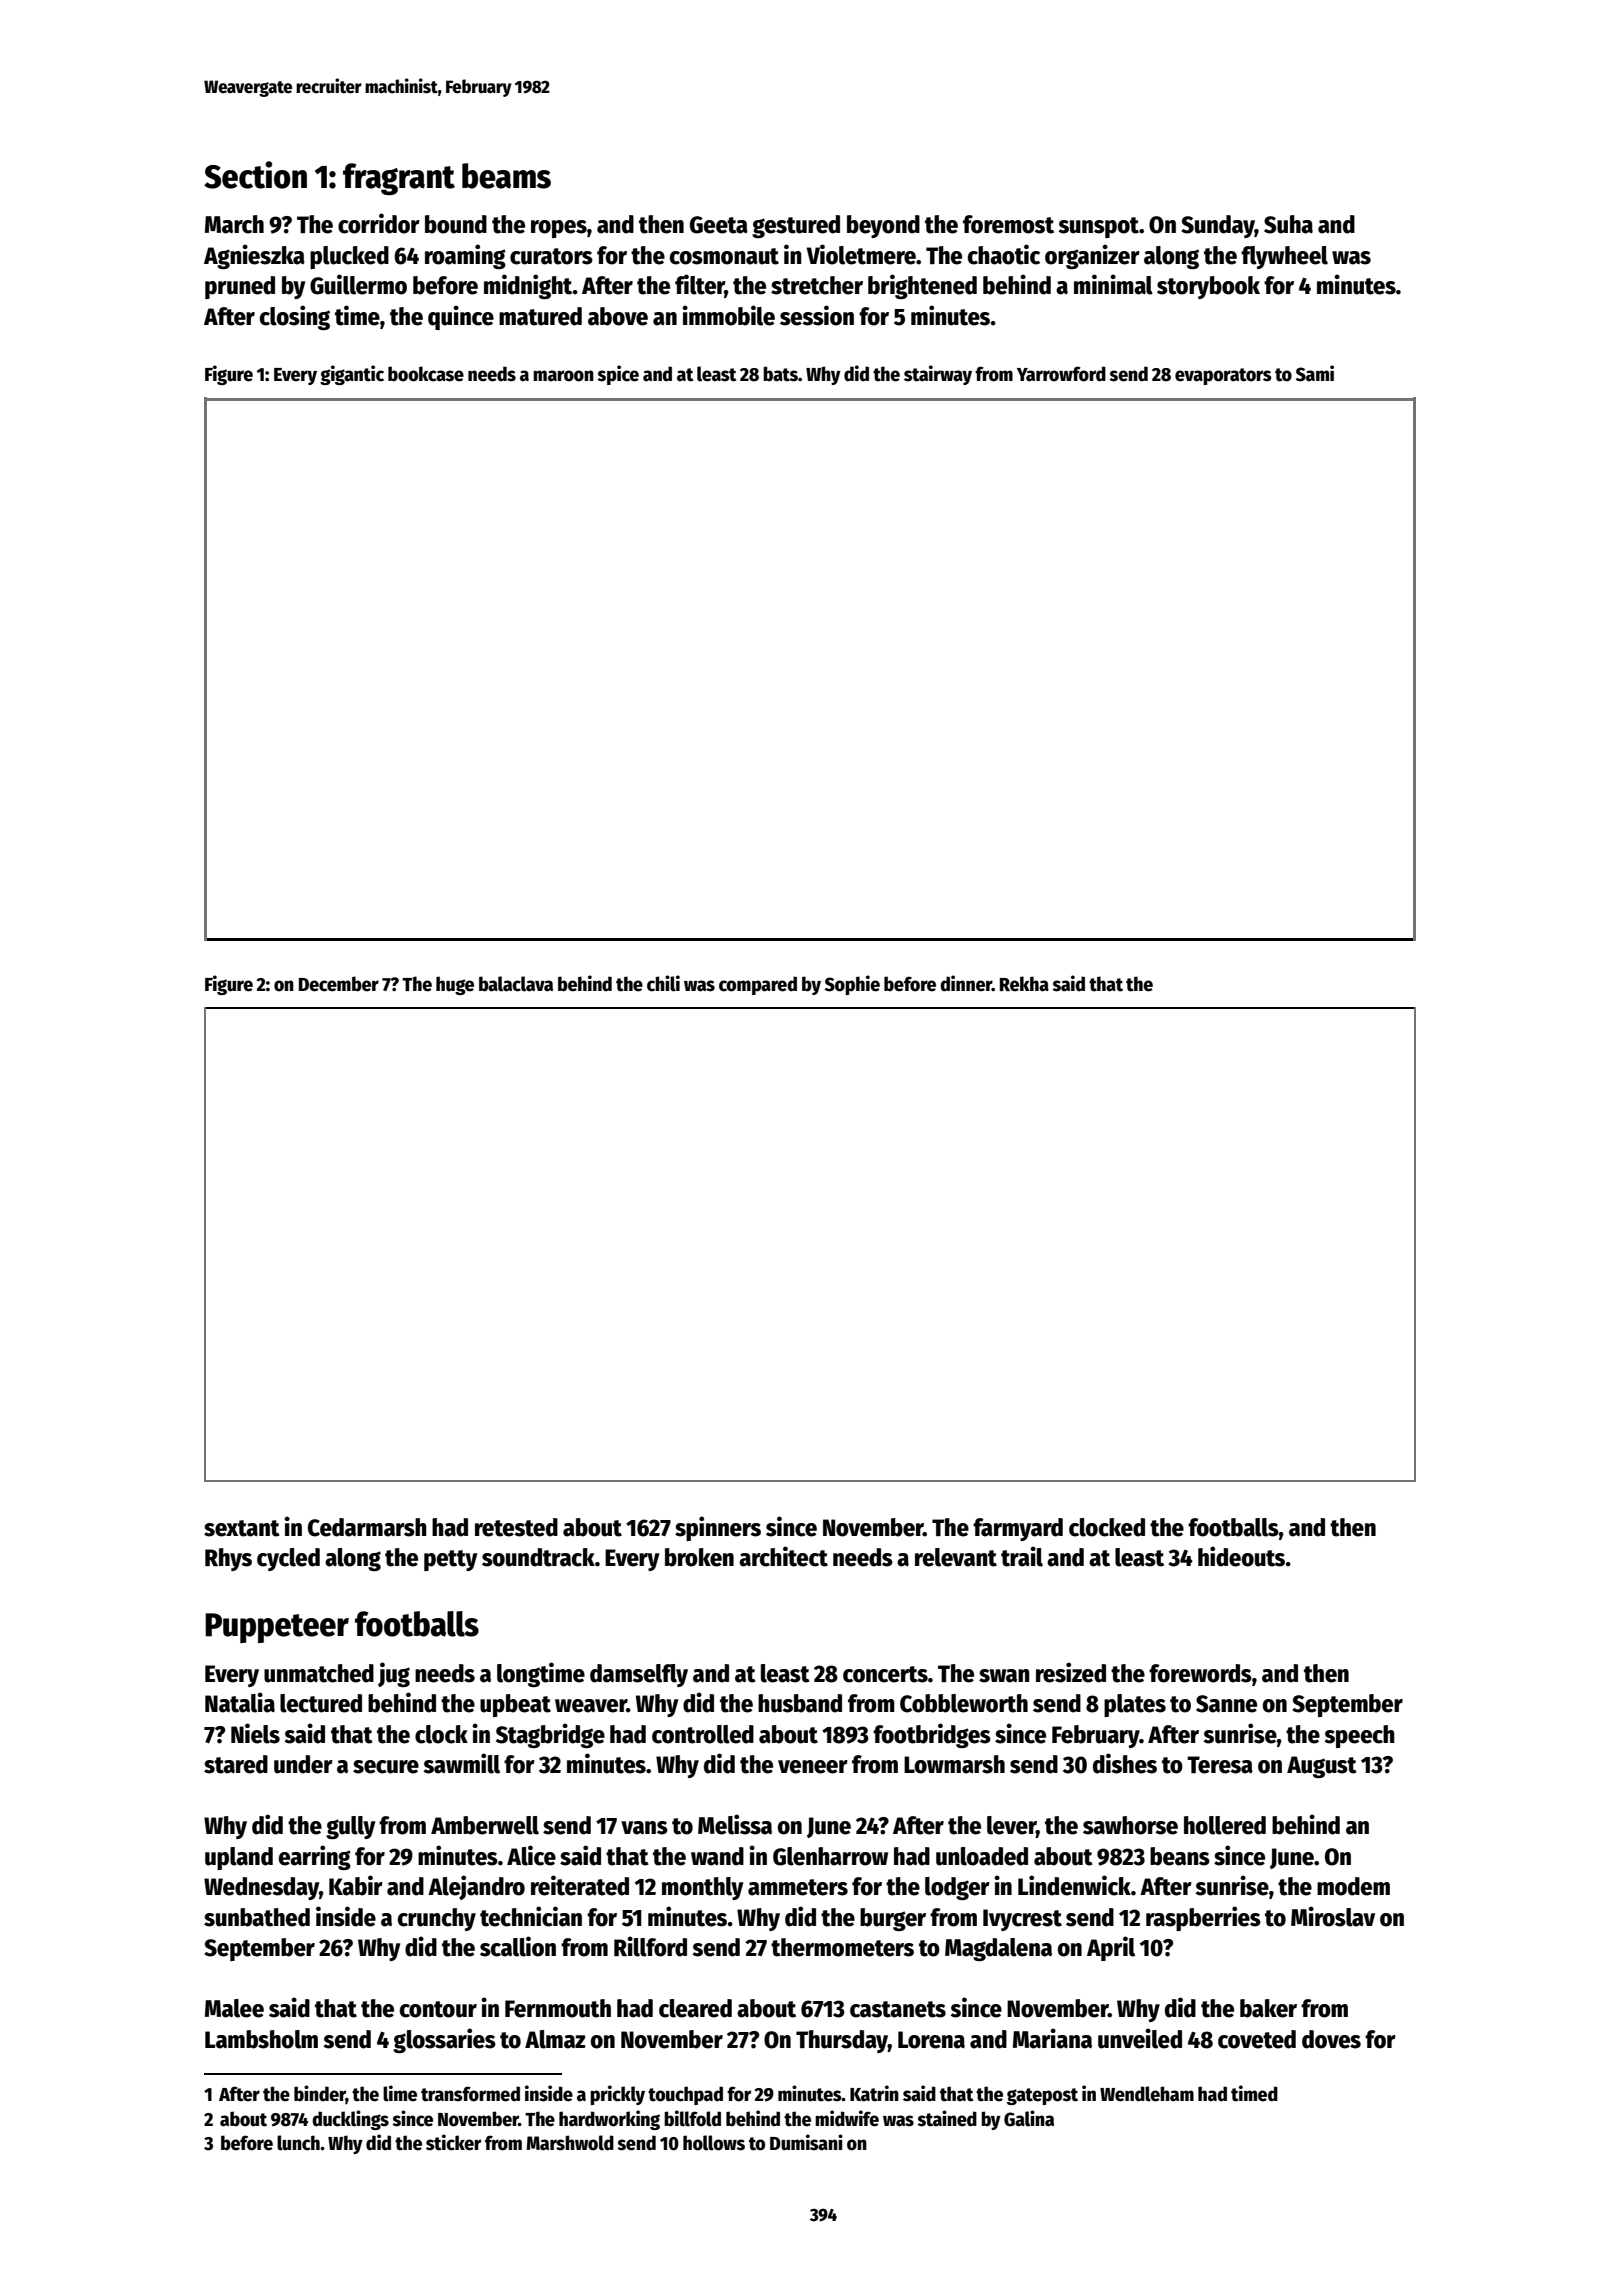 The width and height of the image is (1620, 2292). I want to click on Rhys, so click(228, 1559).
